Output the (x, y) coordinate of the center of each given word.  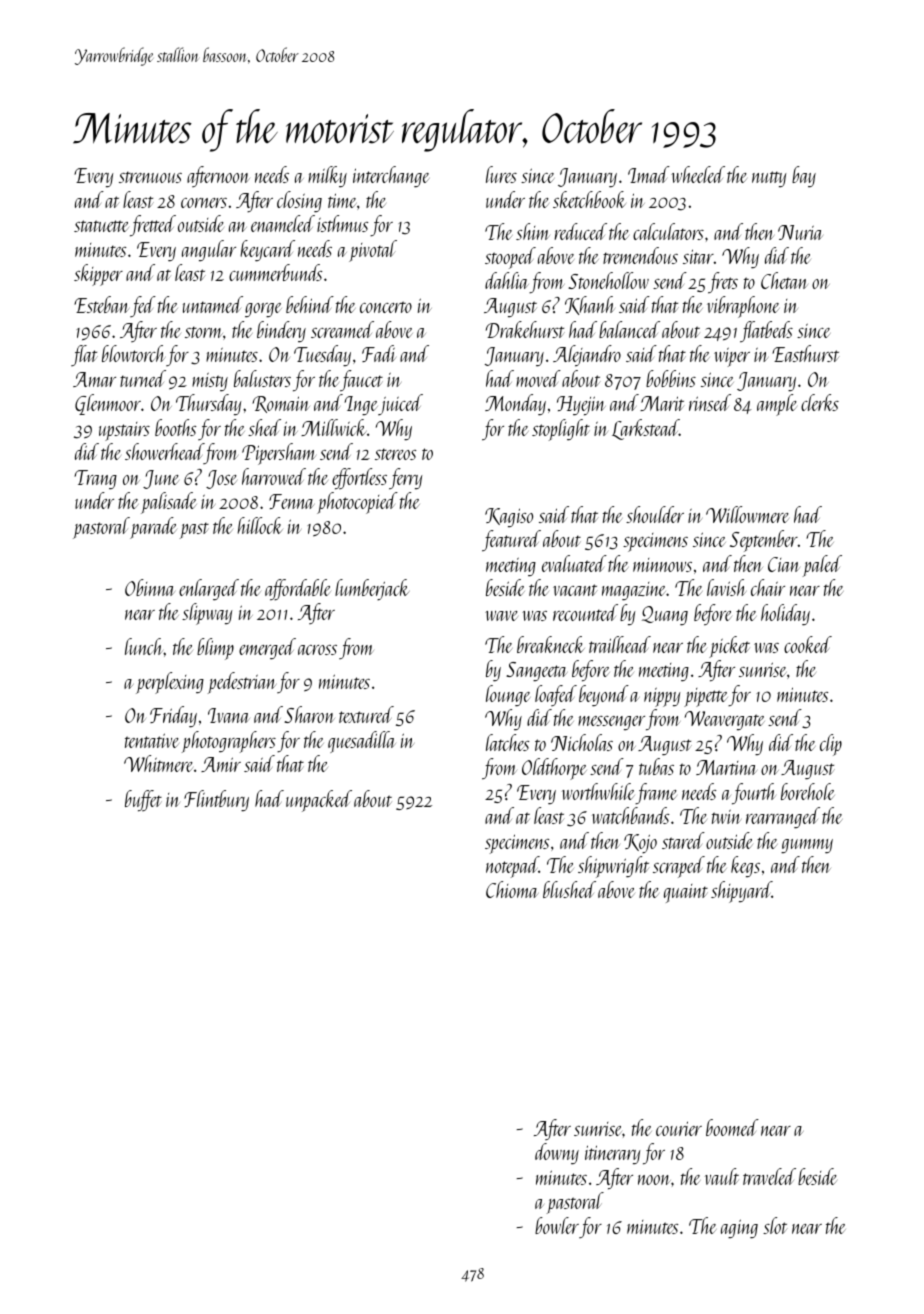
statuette (101, 226)
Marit (662, 403)
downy (557, 1154)
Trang (95, 480)
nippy (662, 697)
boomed (732, 1127)
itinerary (612, 1155)
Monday (515, 405)
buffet (143, 801)
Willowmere (747, 514)
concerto (386, 307)
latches (508, 742)
